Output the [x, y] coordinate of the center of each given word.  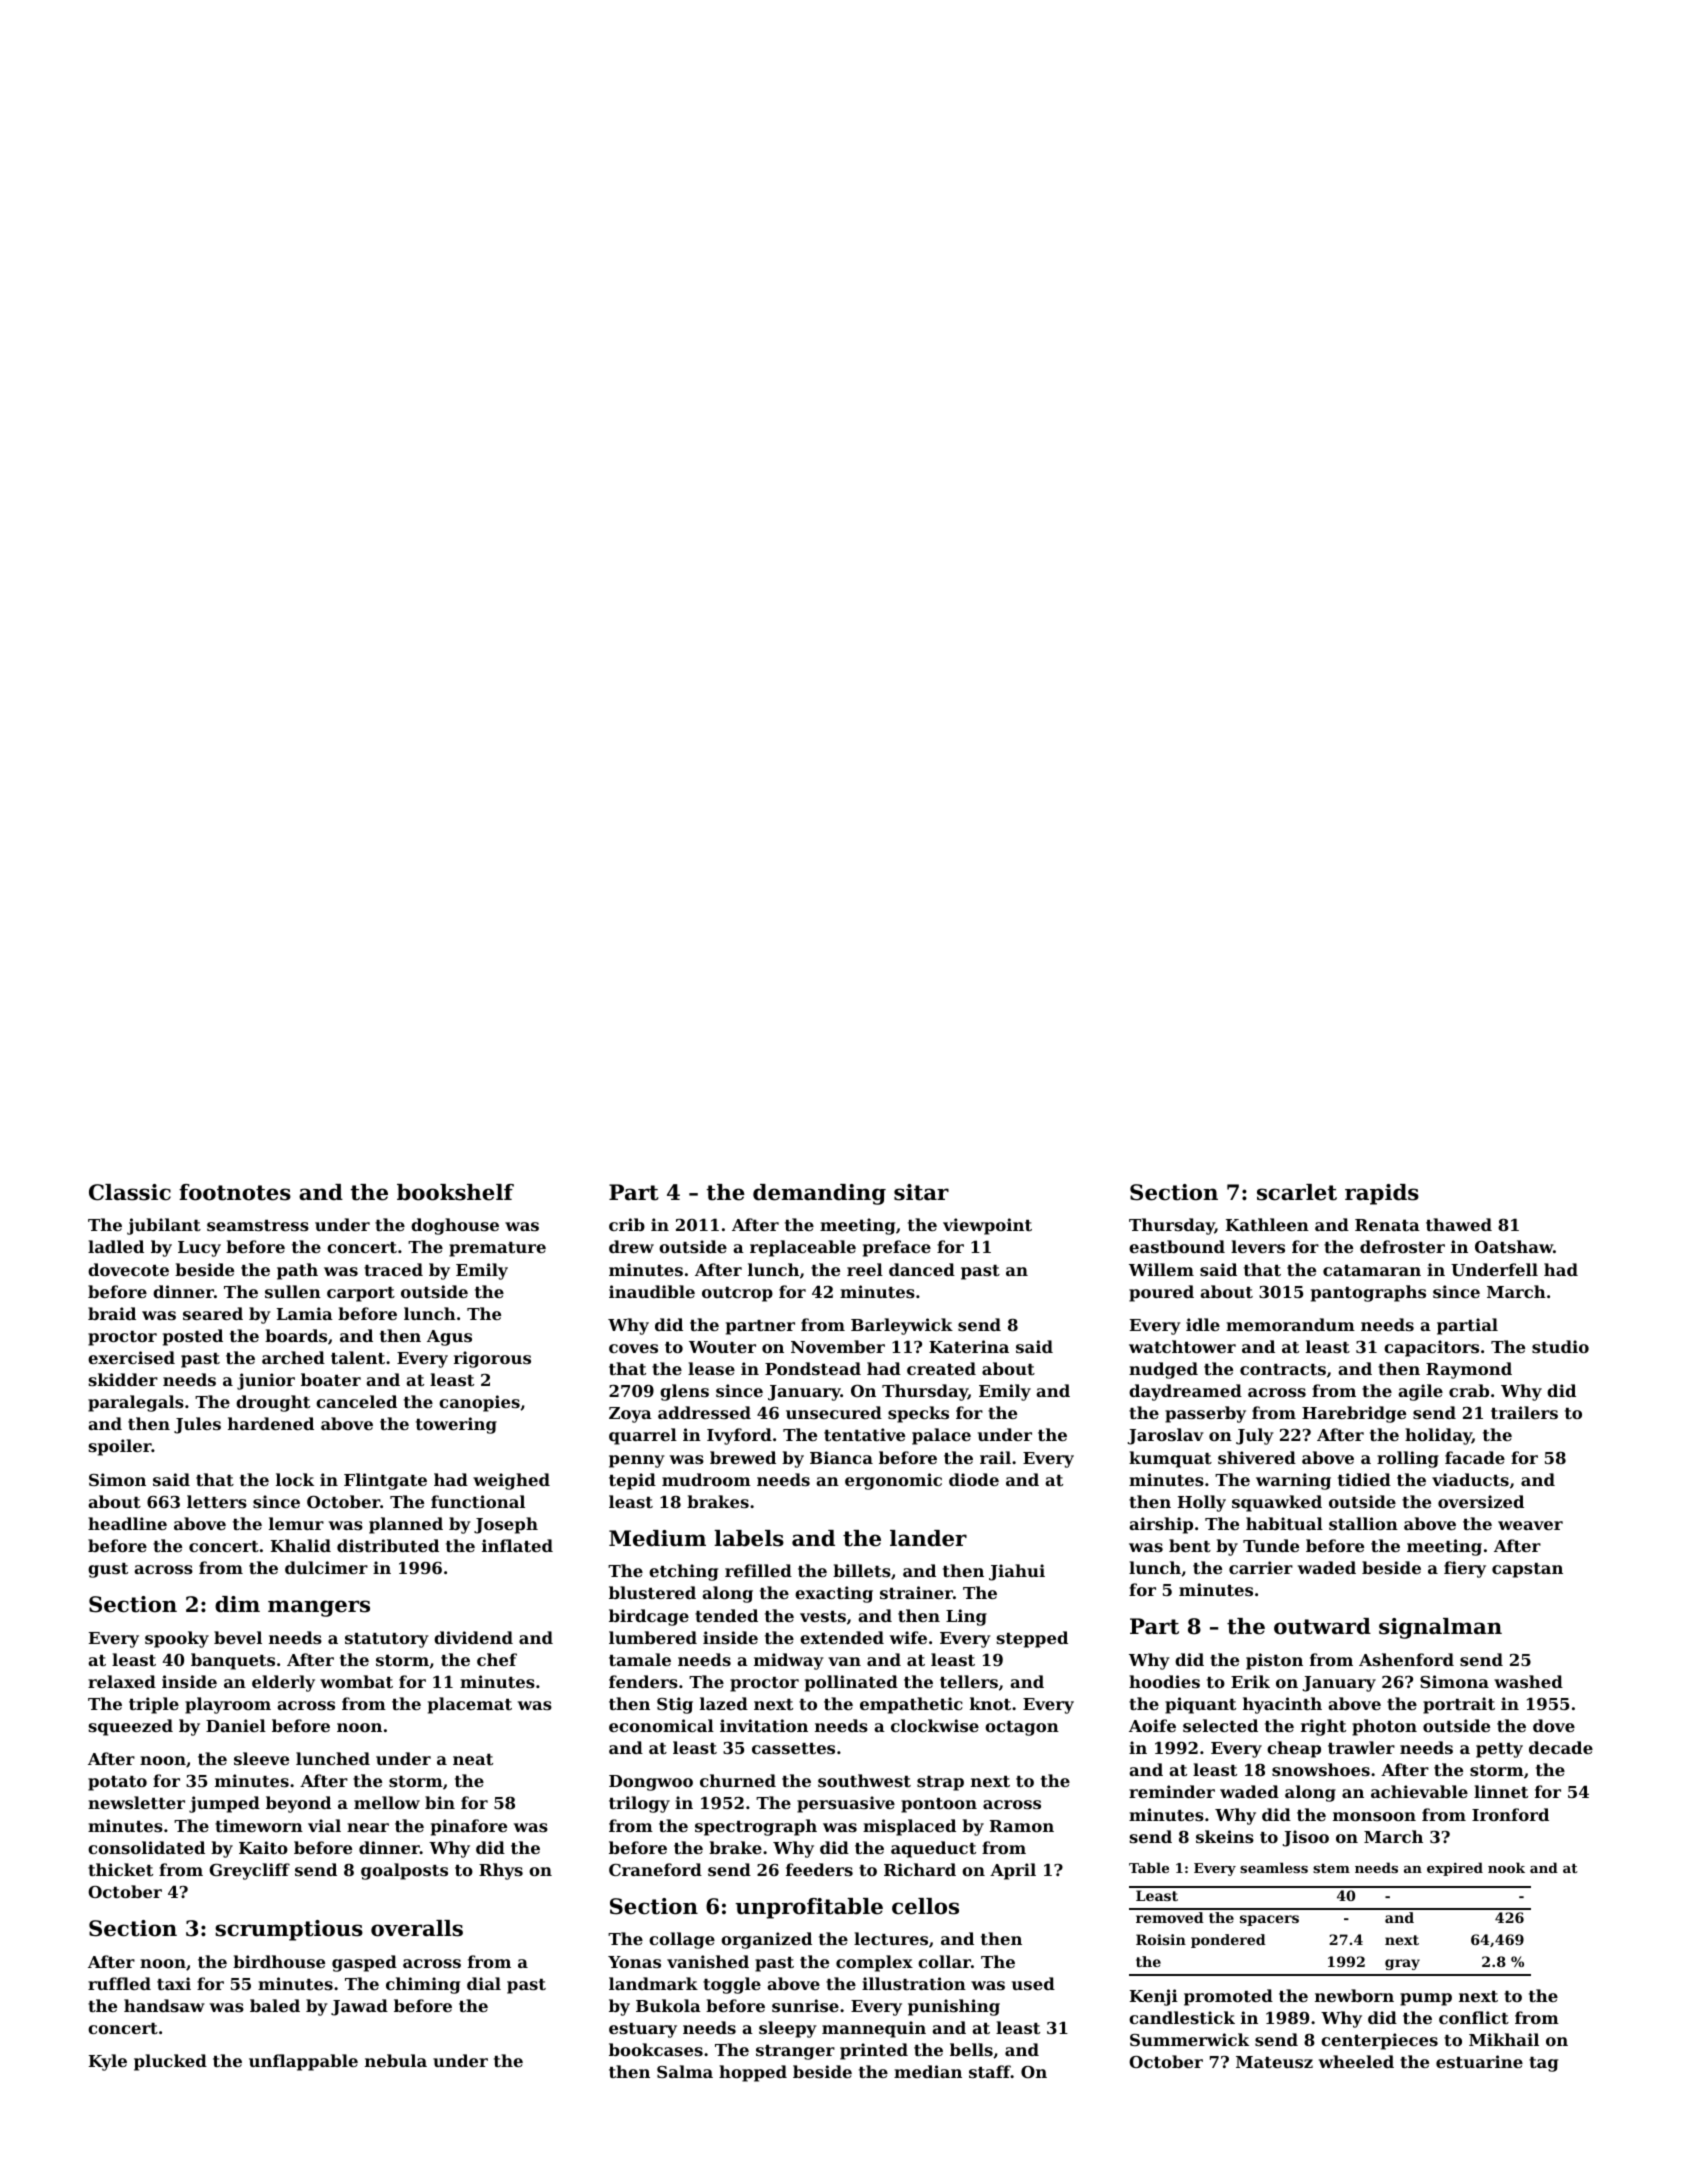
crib [627, 1224]
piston [1274, 1661]
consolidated [146, 1847]
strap [940, 1783]
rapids [1382, 1194]
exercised [131, 1357]
